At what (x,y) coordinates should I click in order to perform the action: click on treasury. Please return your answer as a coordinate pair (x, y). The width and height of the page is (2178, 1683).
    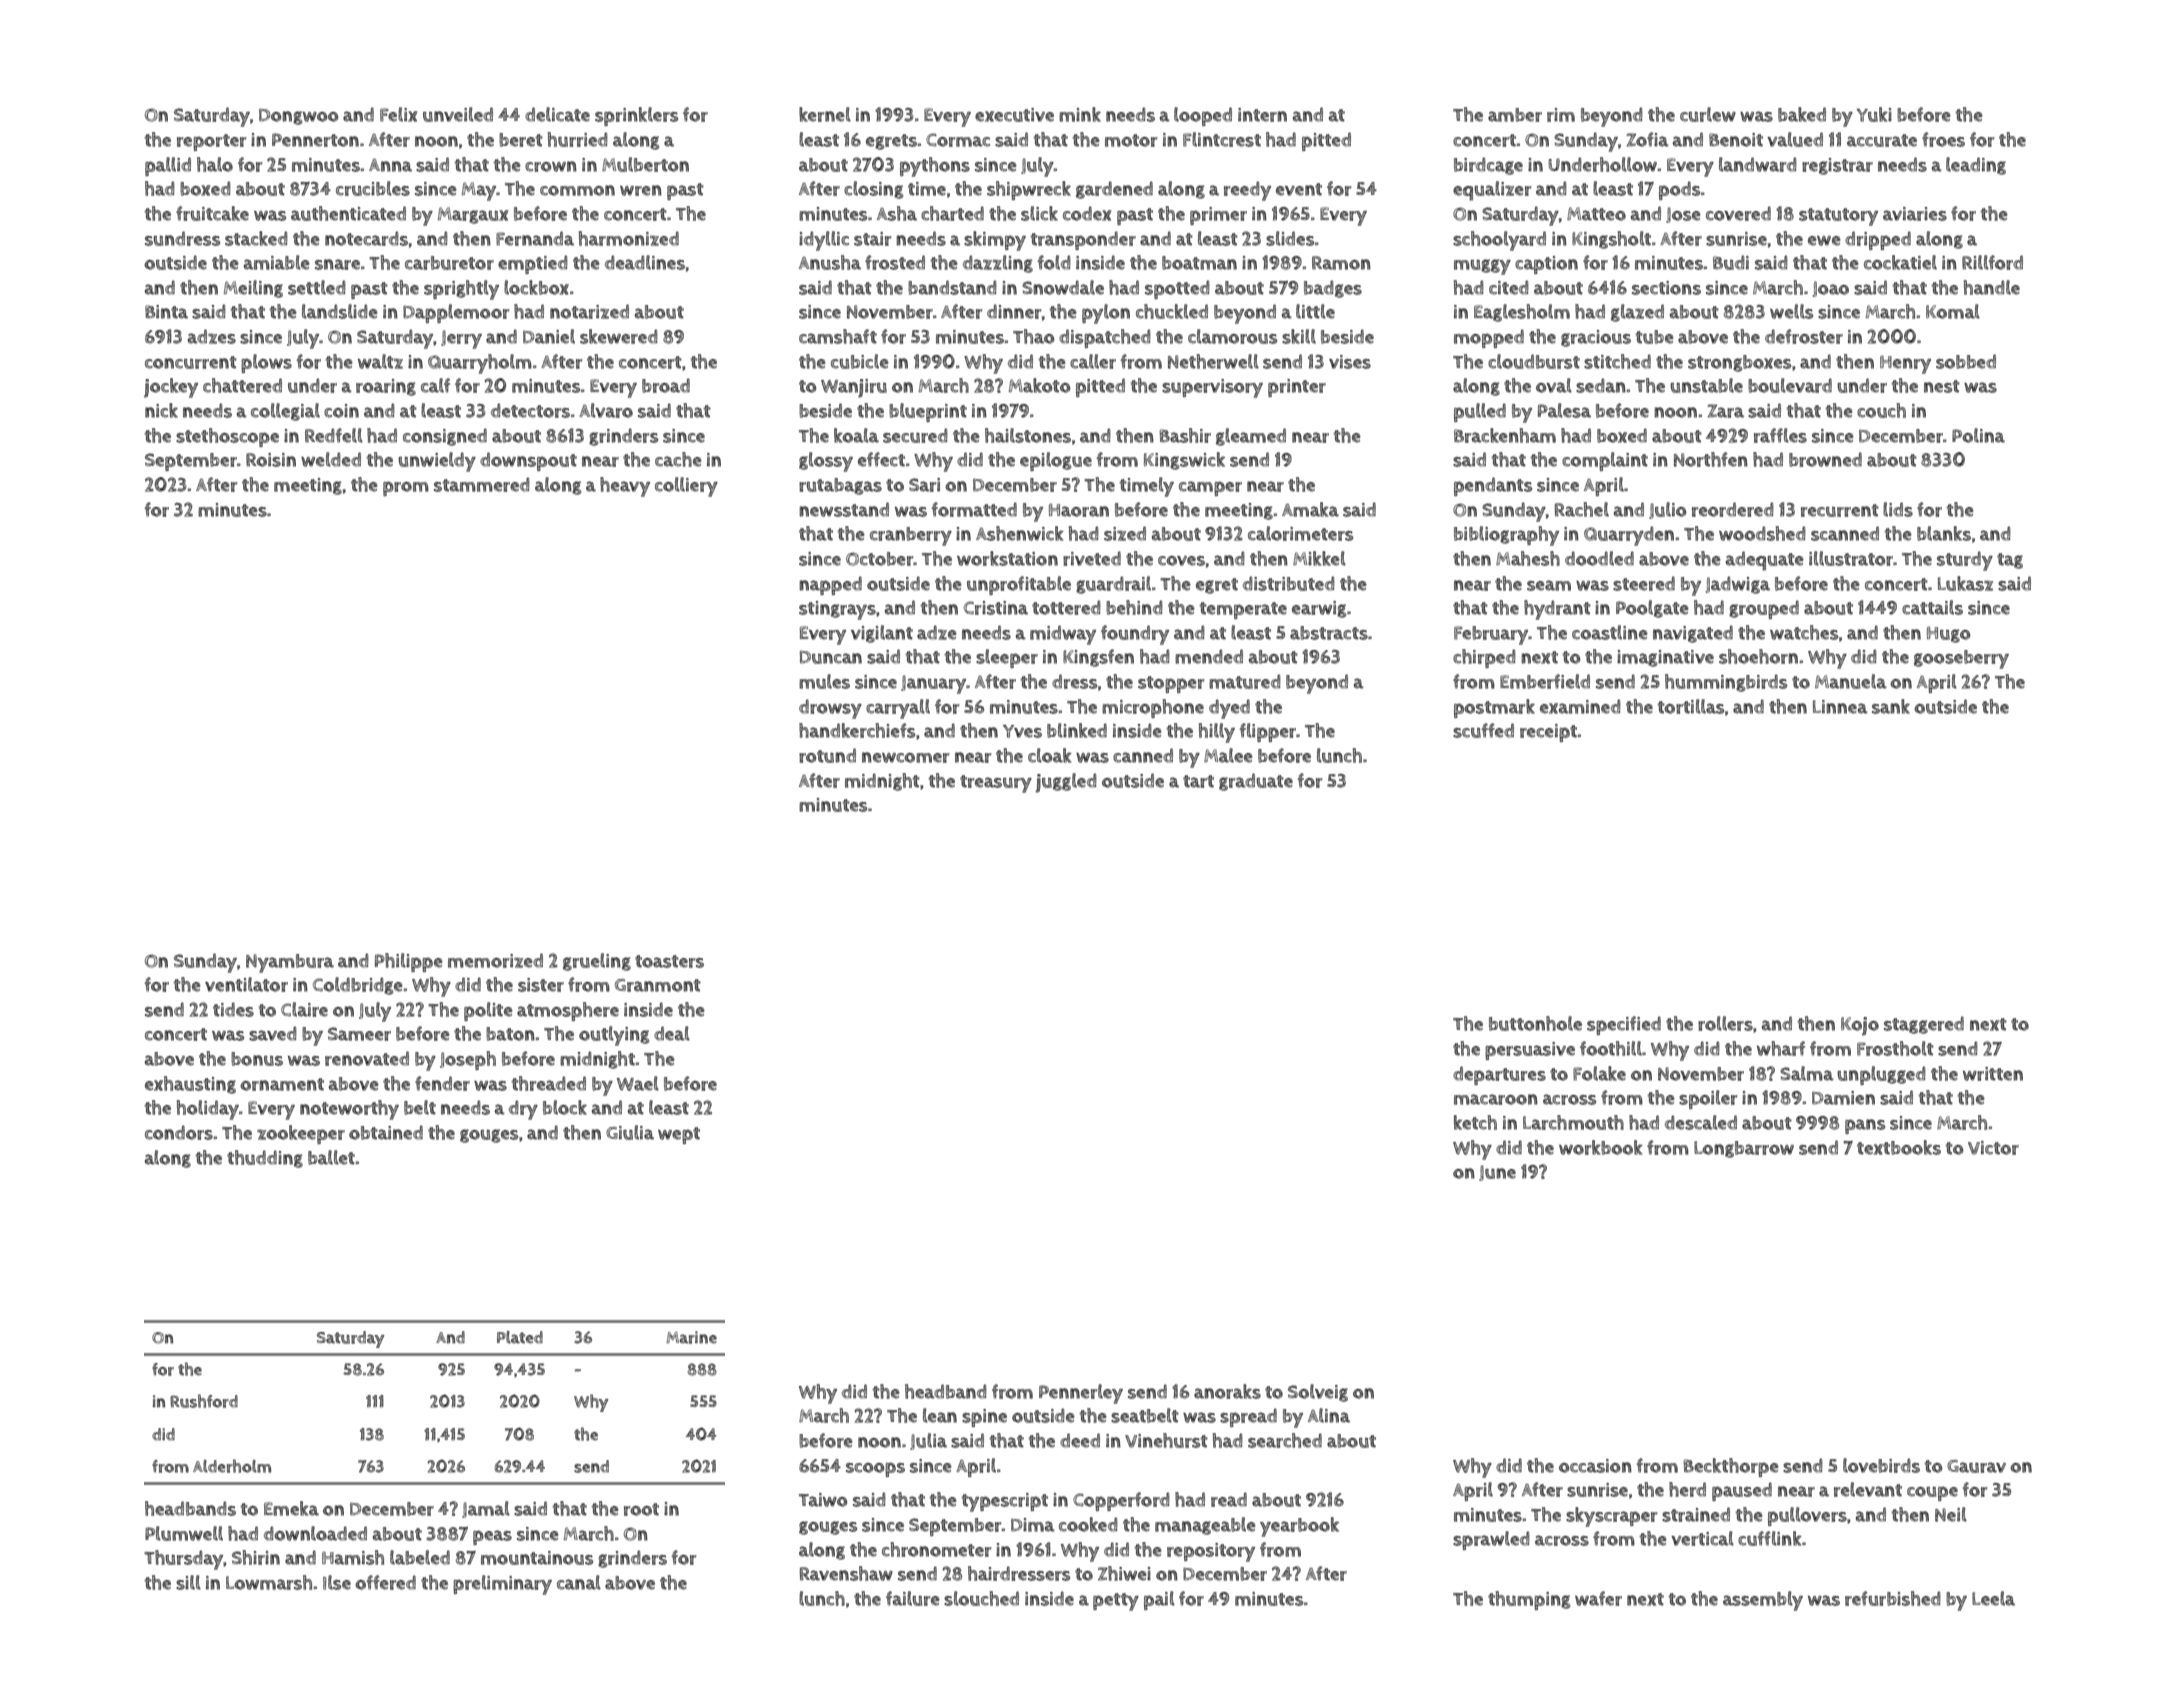
    Looking at the image, I should click on (996, 784).
